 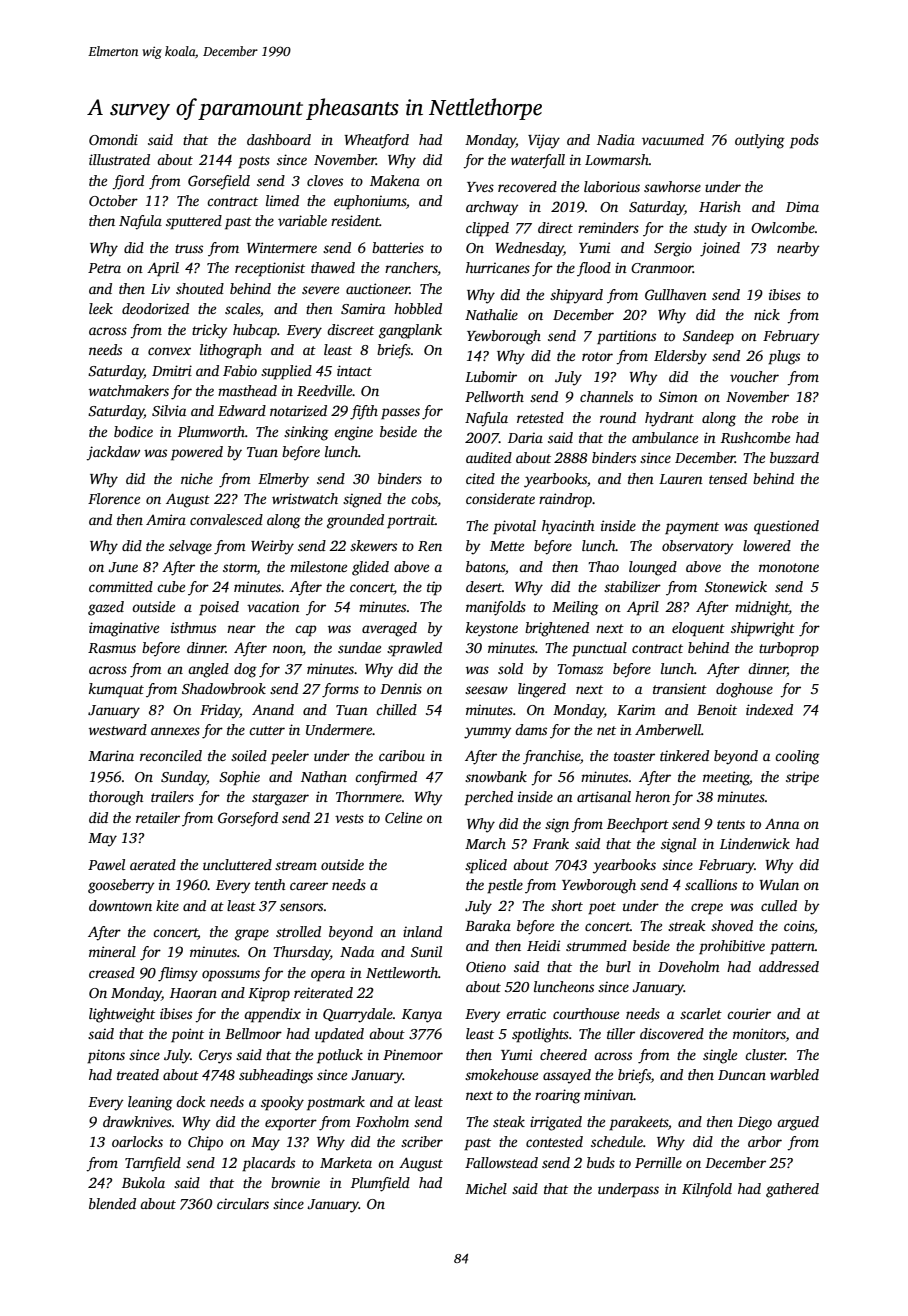 What do you see at coordinates (410, 331) in the page?
I see `gangplank` at bounding box center [410, 331].
